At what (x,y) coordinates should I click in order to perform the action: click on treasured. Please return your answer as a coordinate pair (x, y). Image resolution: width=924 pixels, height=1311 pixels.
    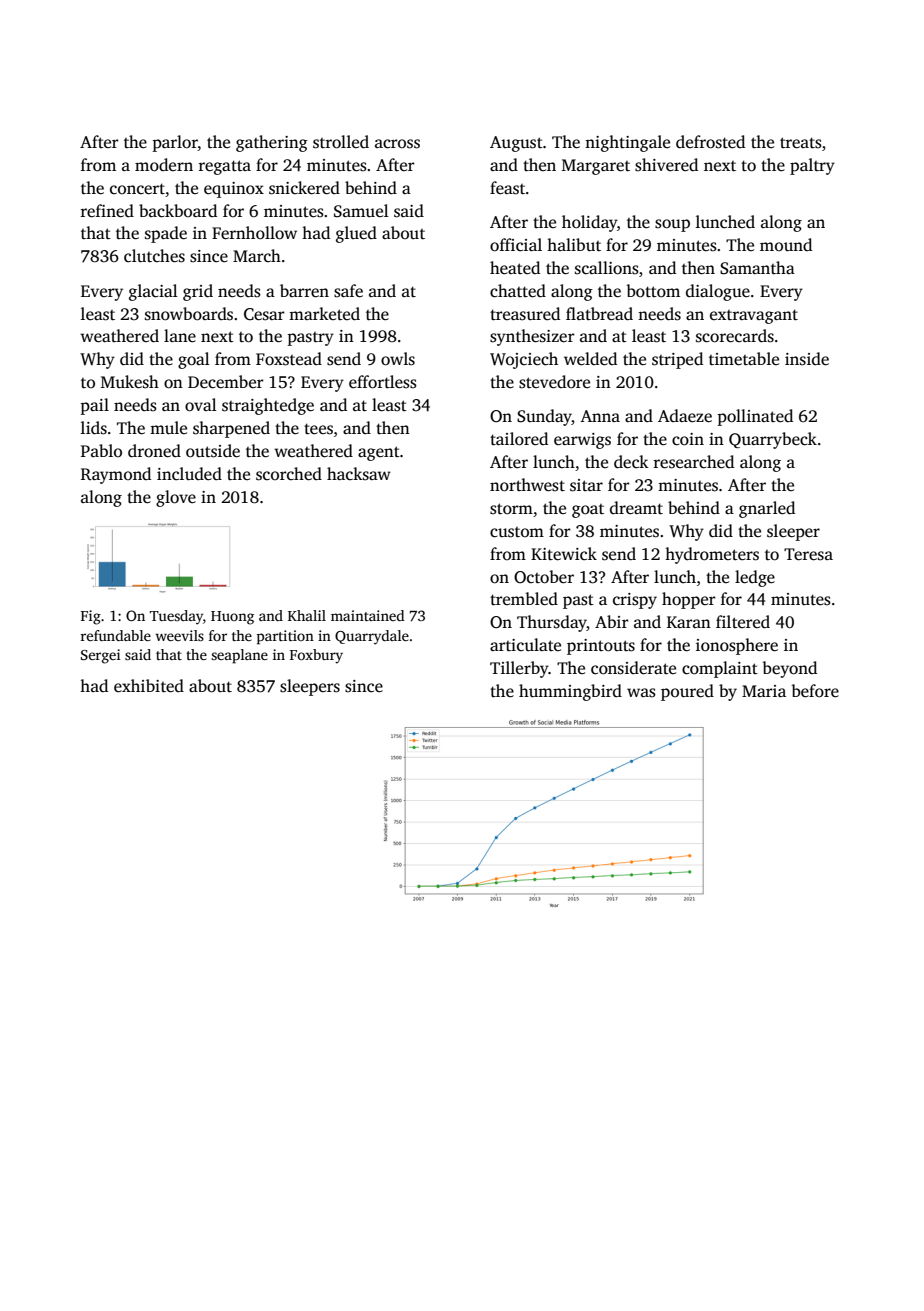
    Looking at the image, I should click on (525, 314).
